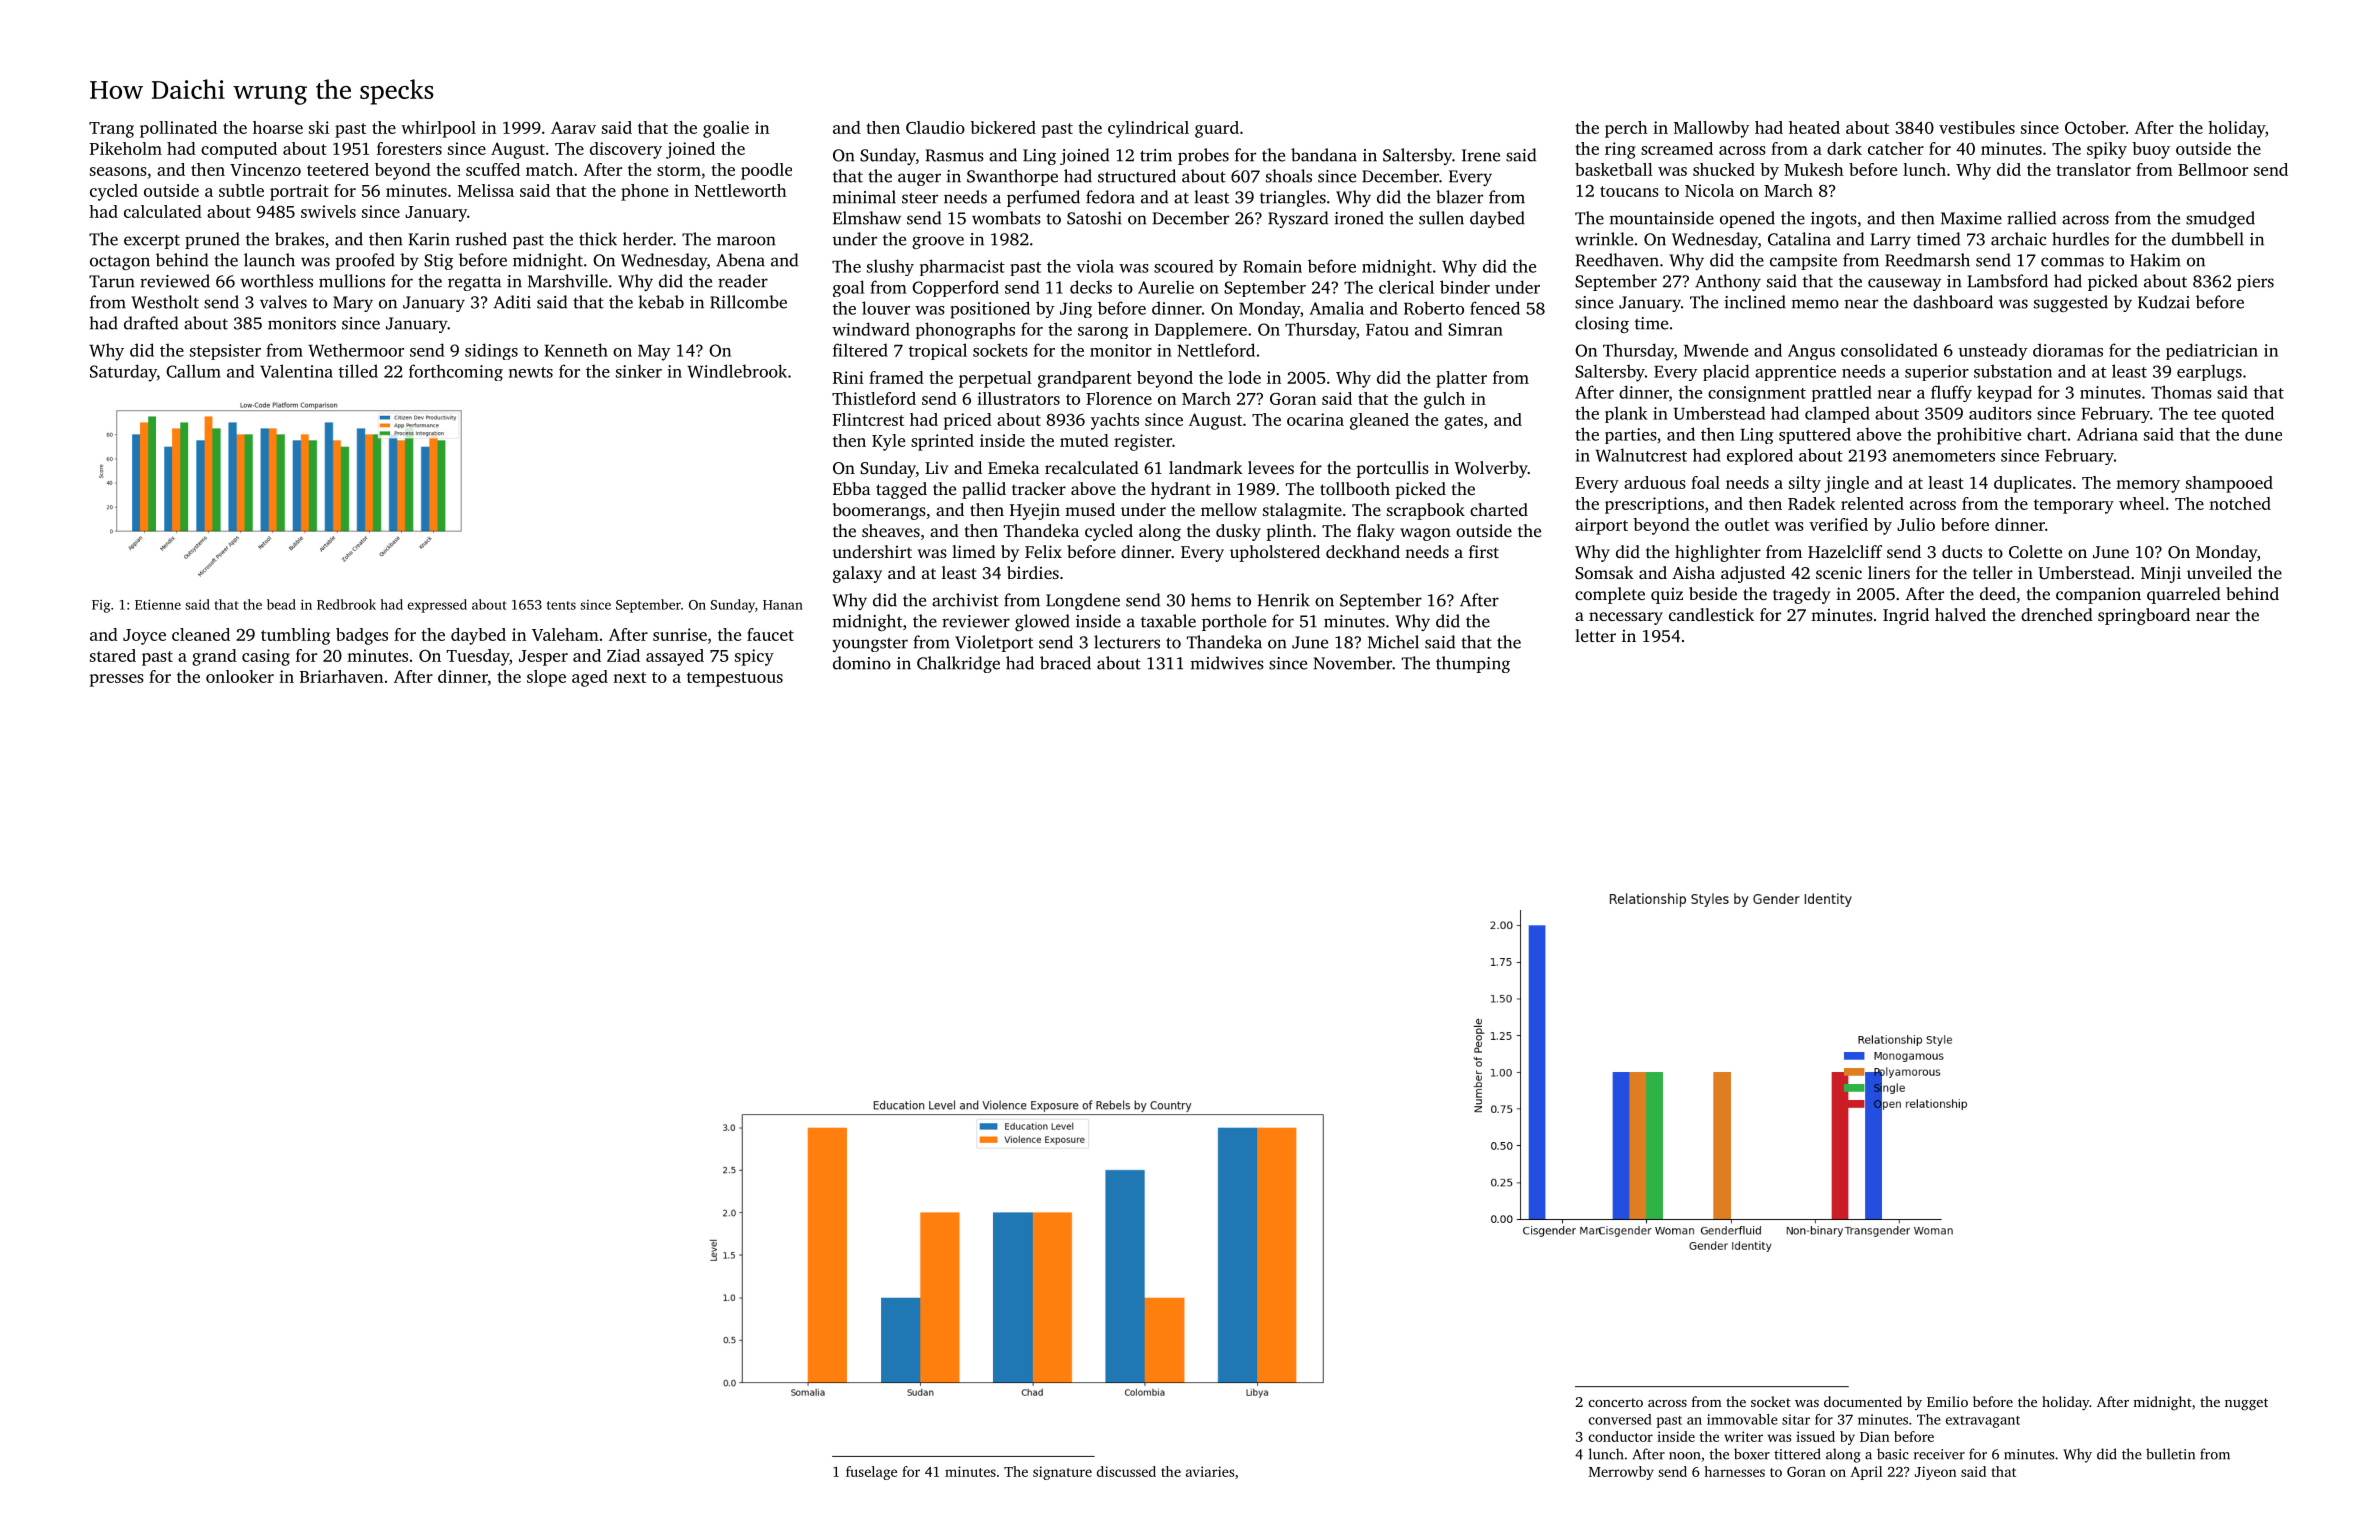 Image resolution: width=2380 pixels, height=1540 pixels. I want to click on thumping, so click(1473, 664).
